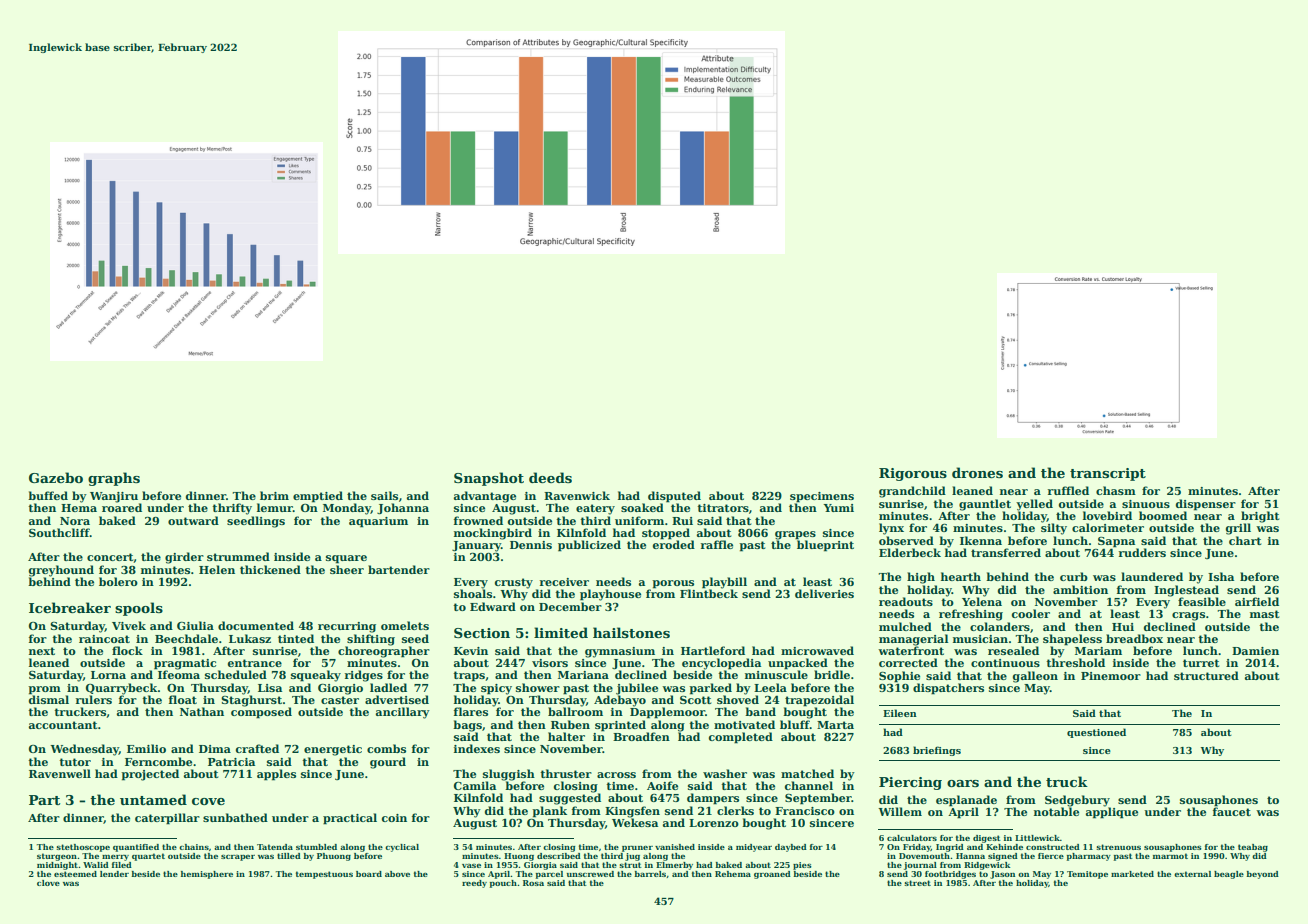 This screenshot has height=924, width=1308. What do you see at coordinates (83, 848) in the screenshot?
I see `stethoscope` at bounding box center [83, 848].
